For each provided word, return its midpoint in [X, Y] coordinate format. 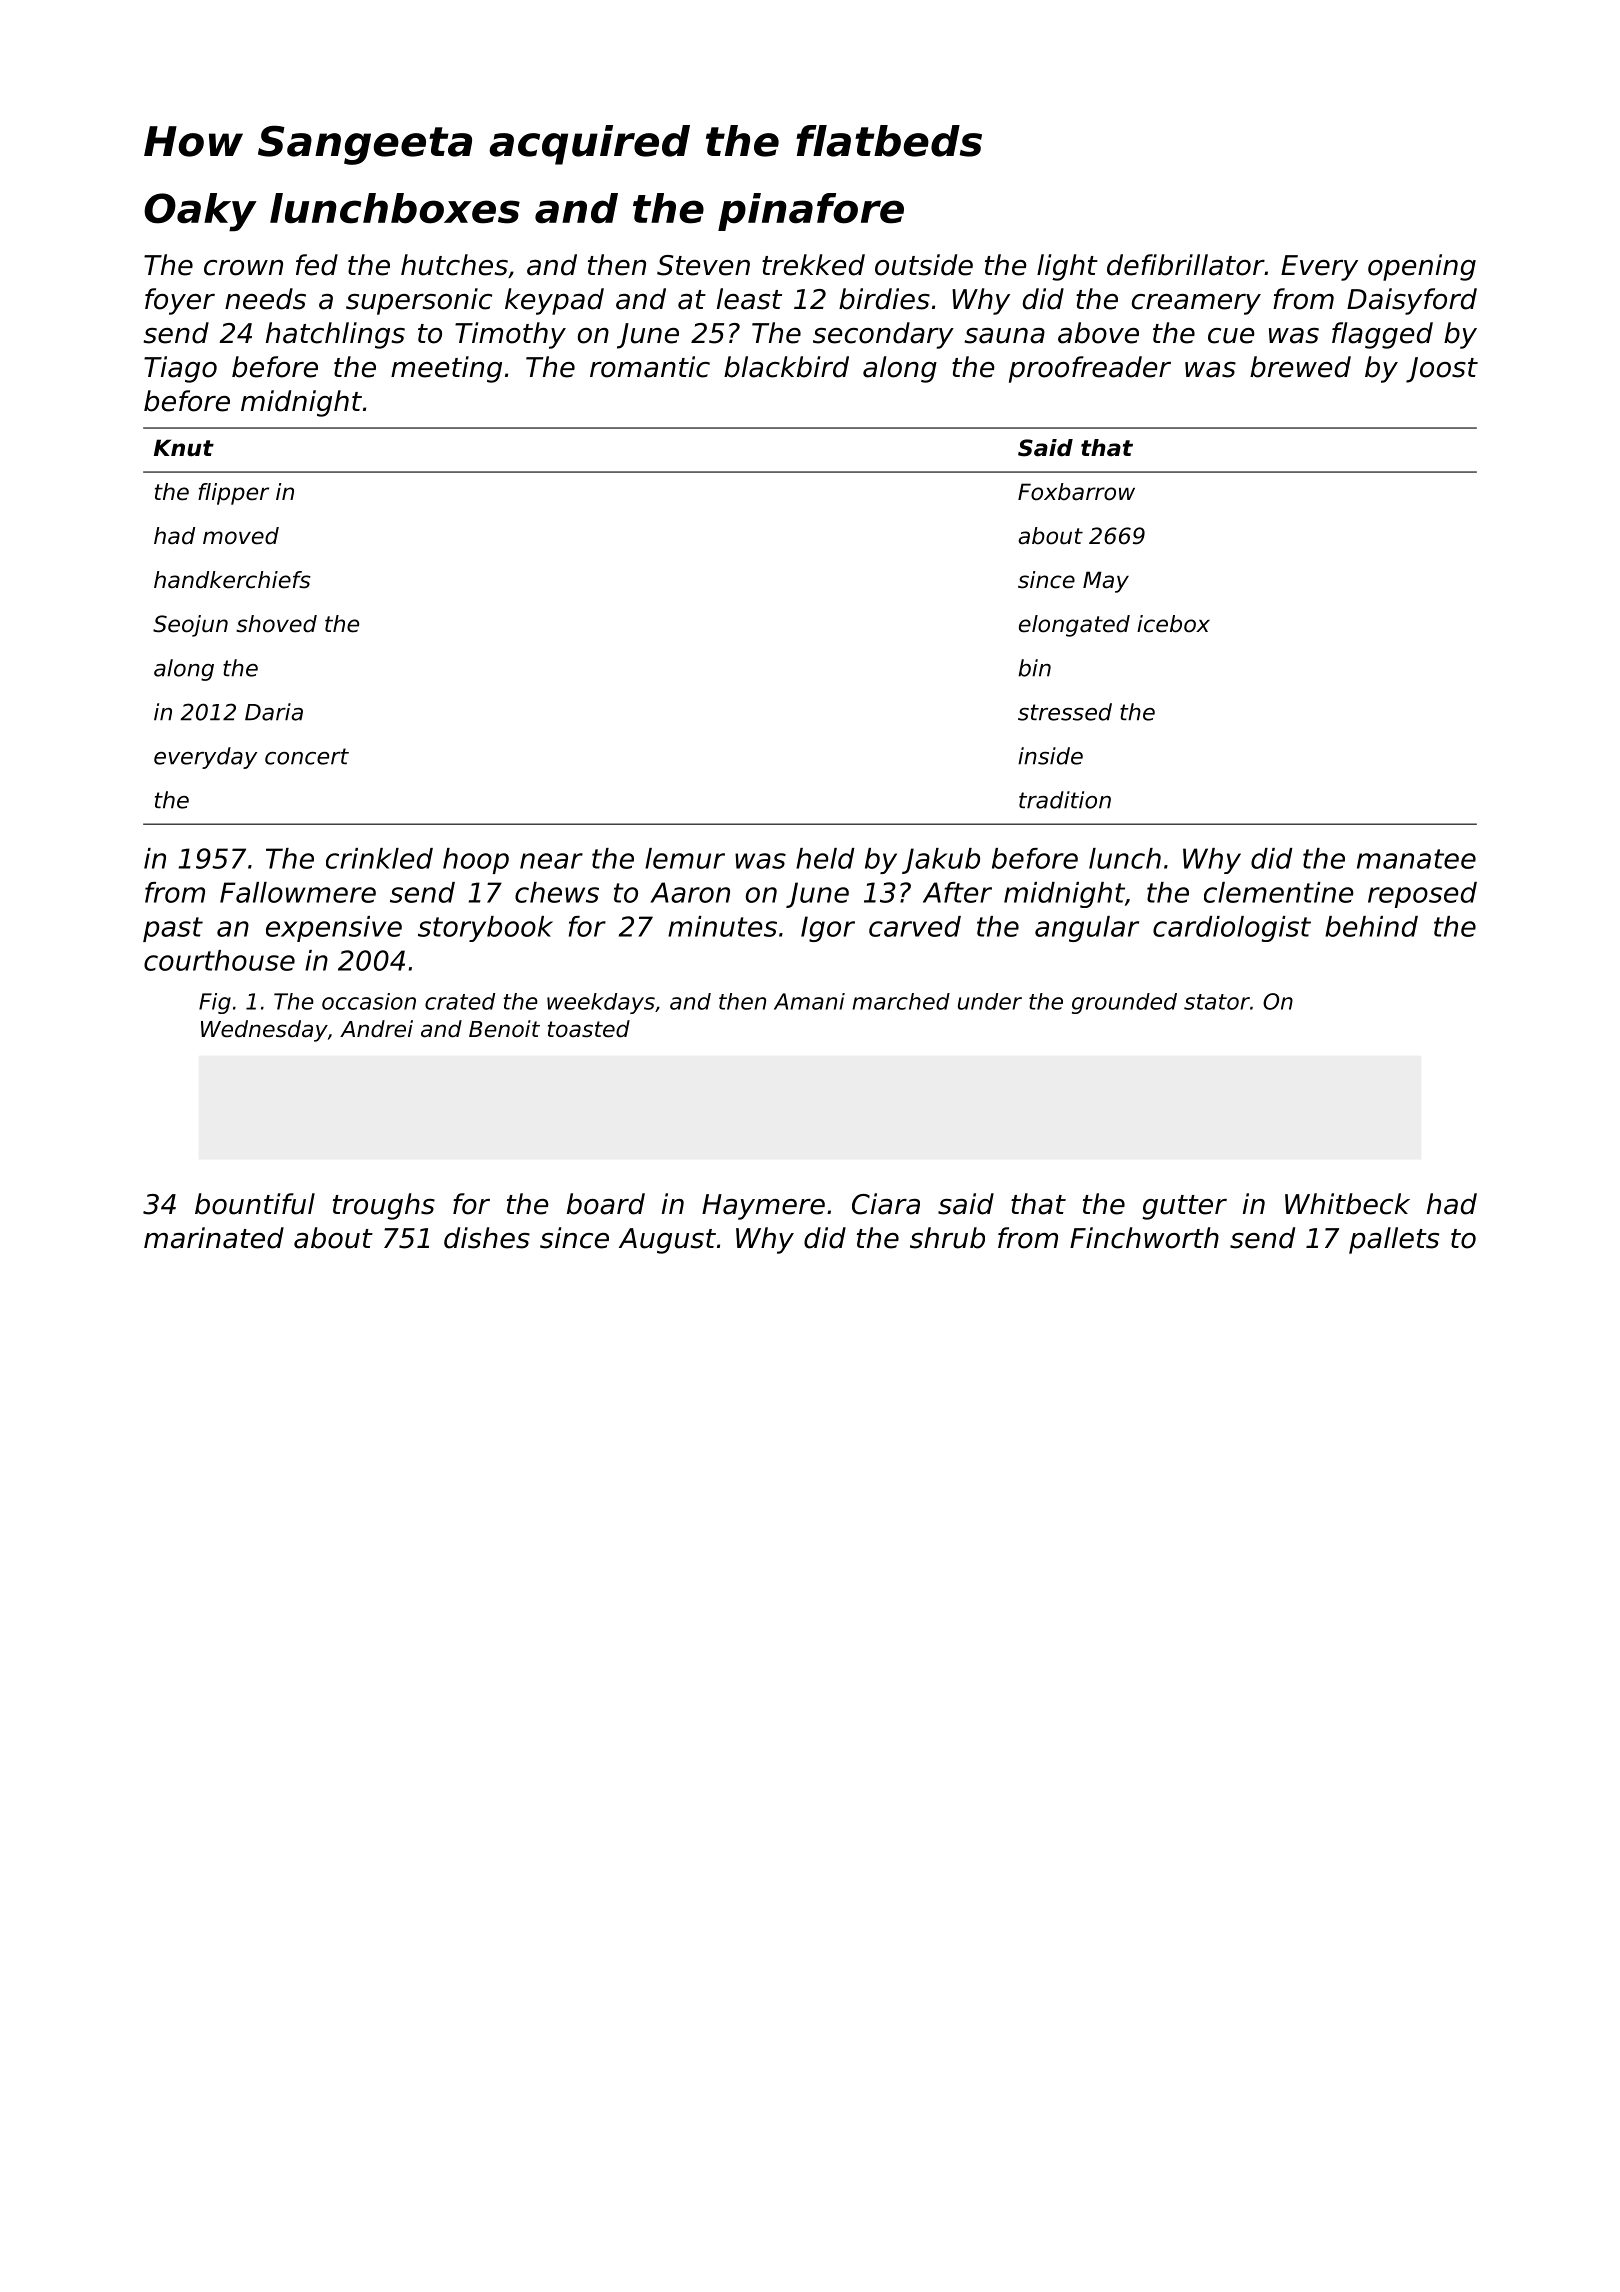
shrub [947, 1238]
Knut [184, 448]
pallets [1394, 1240]
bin [1034, 668]
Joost [1442, 370]
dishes [487, 1238]
